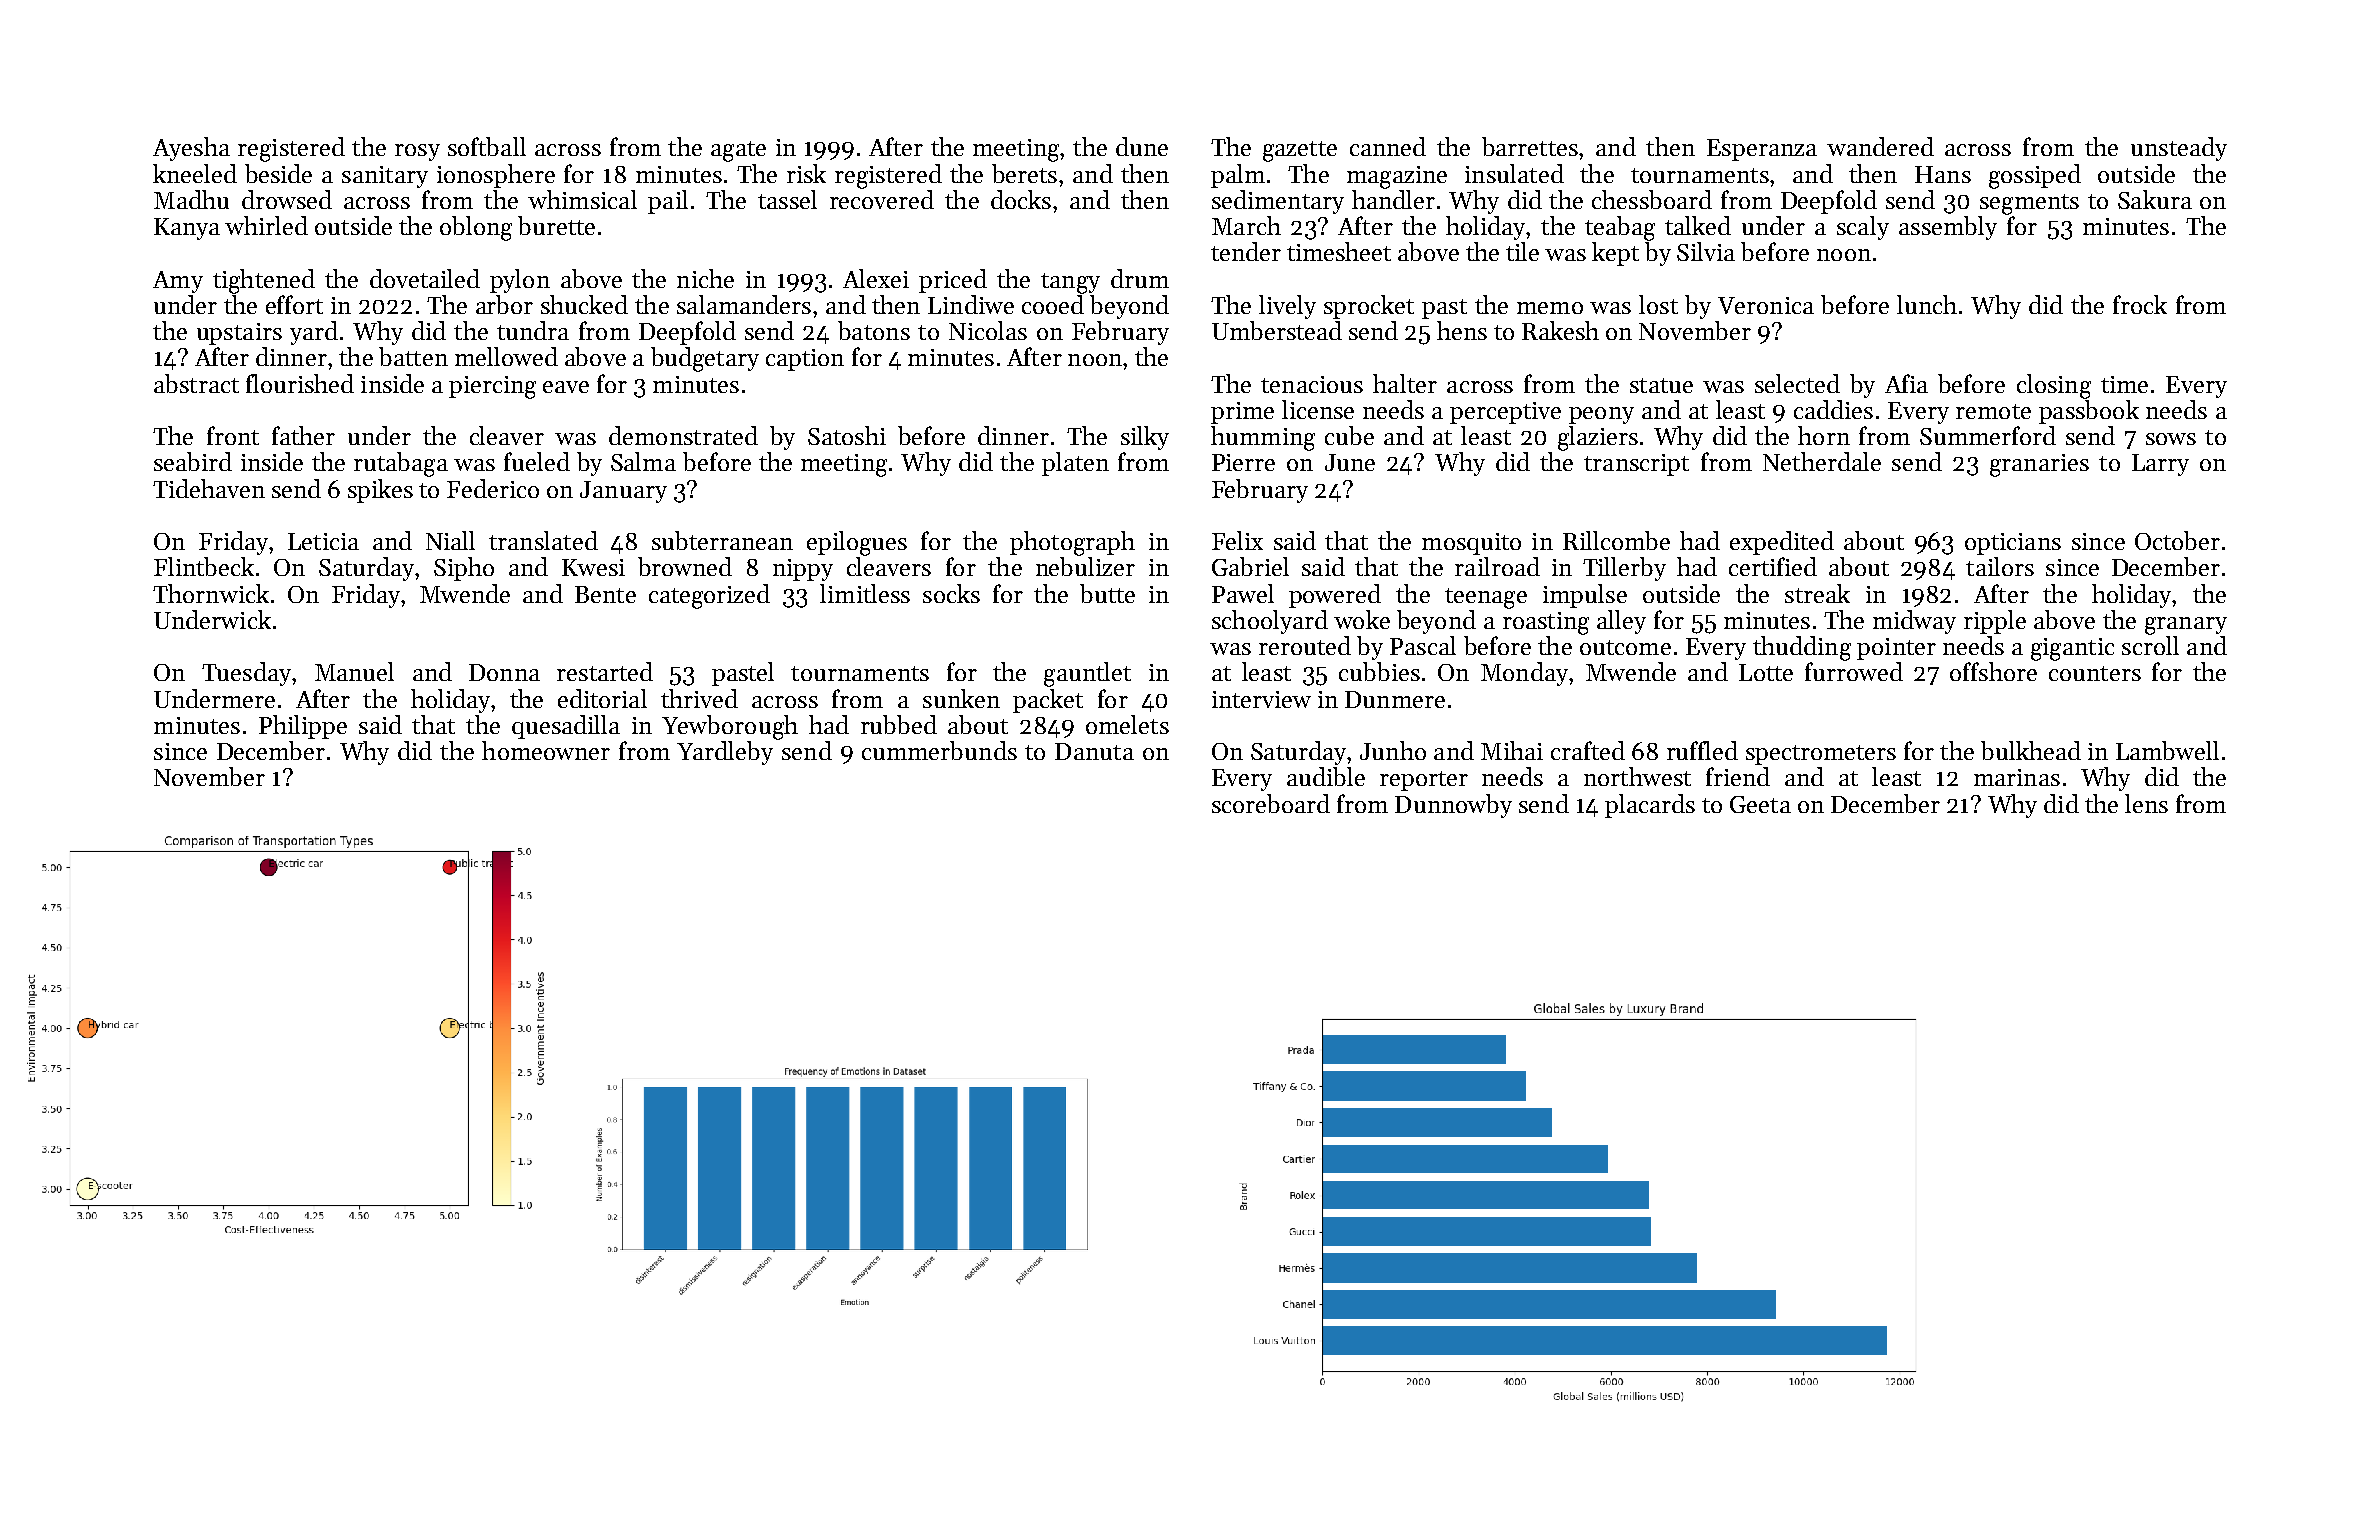  Describe the element at coordinates (546, 750) in the screenshot. I see `homeowner` at that location.
